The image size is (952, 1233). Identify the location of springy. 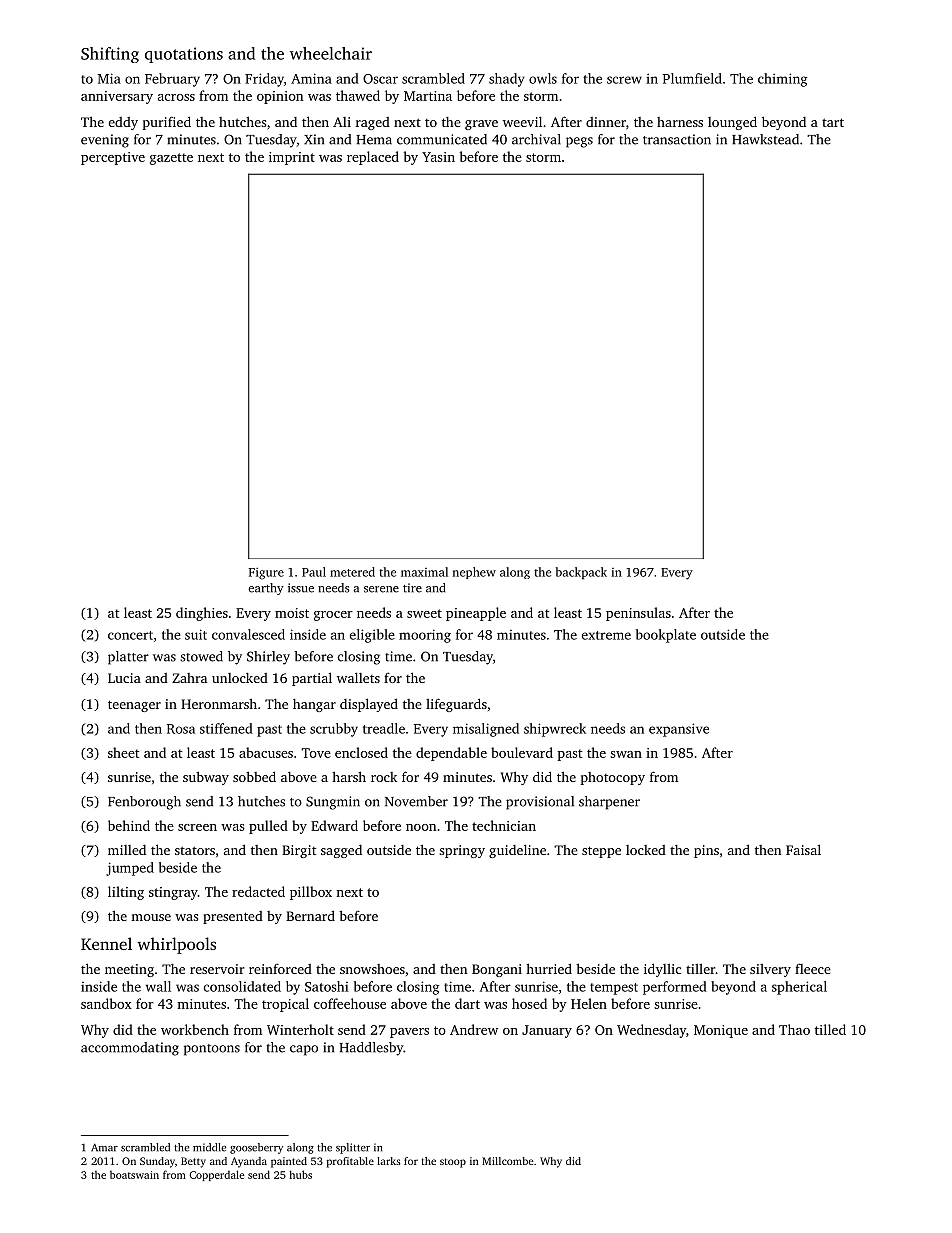
(462, 851).
